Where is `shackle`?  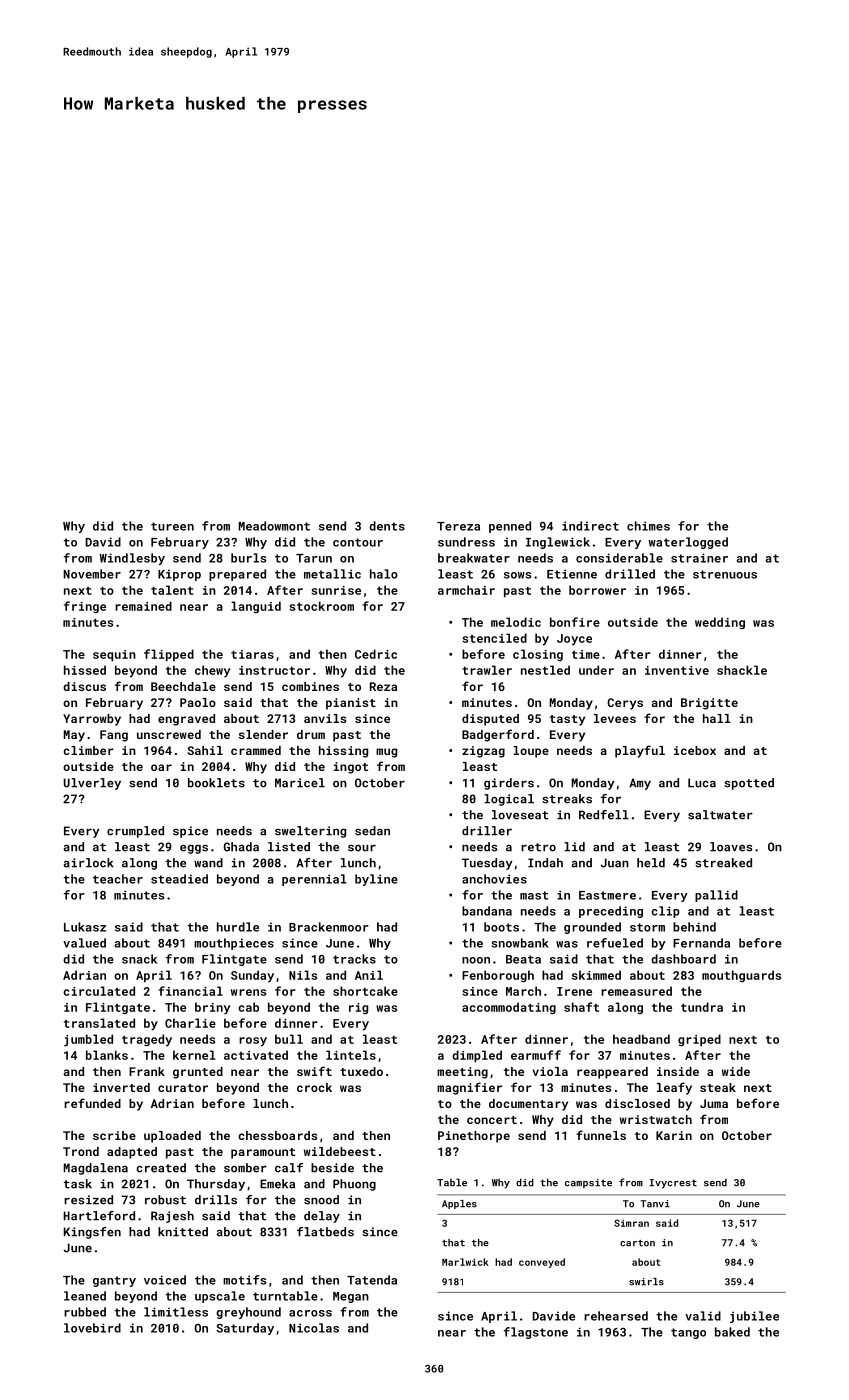
shackle is located at coordinates (742, 670).
